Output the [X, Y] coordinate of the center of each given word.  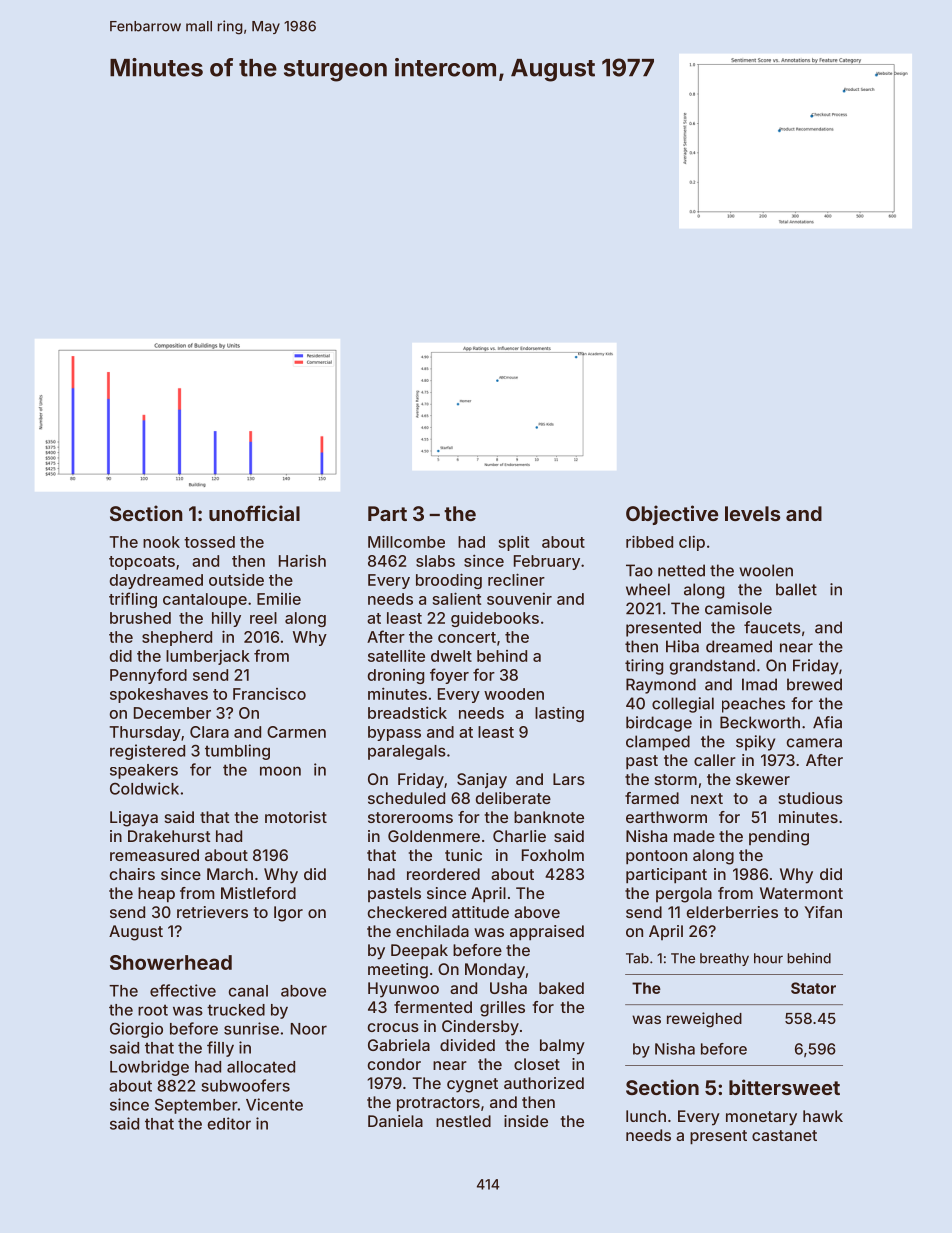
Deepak [419, 951]
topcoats [142, 563]
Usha [508, 988]
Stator [813, 988]
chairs [132, 874]
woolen [766, 570]
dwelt [451, 656]
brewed [814, 684]
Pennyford [148, 676]
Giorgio [136, 1030]
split [514, 543]
